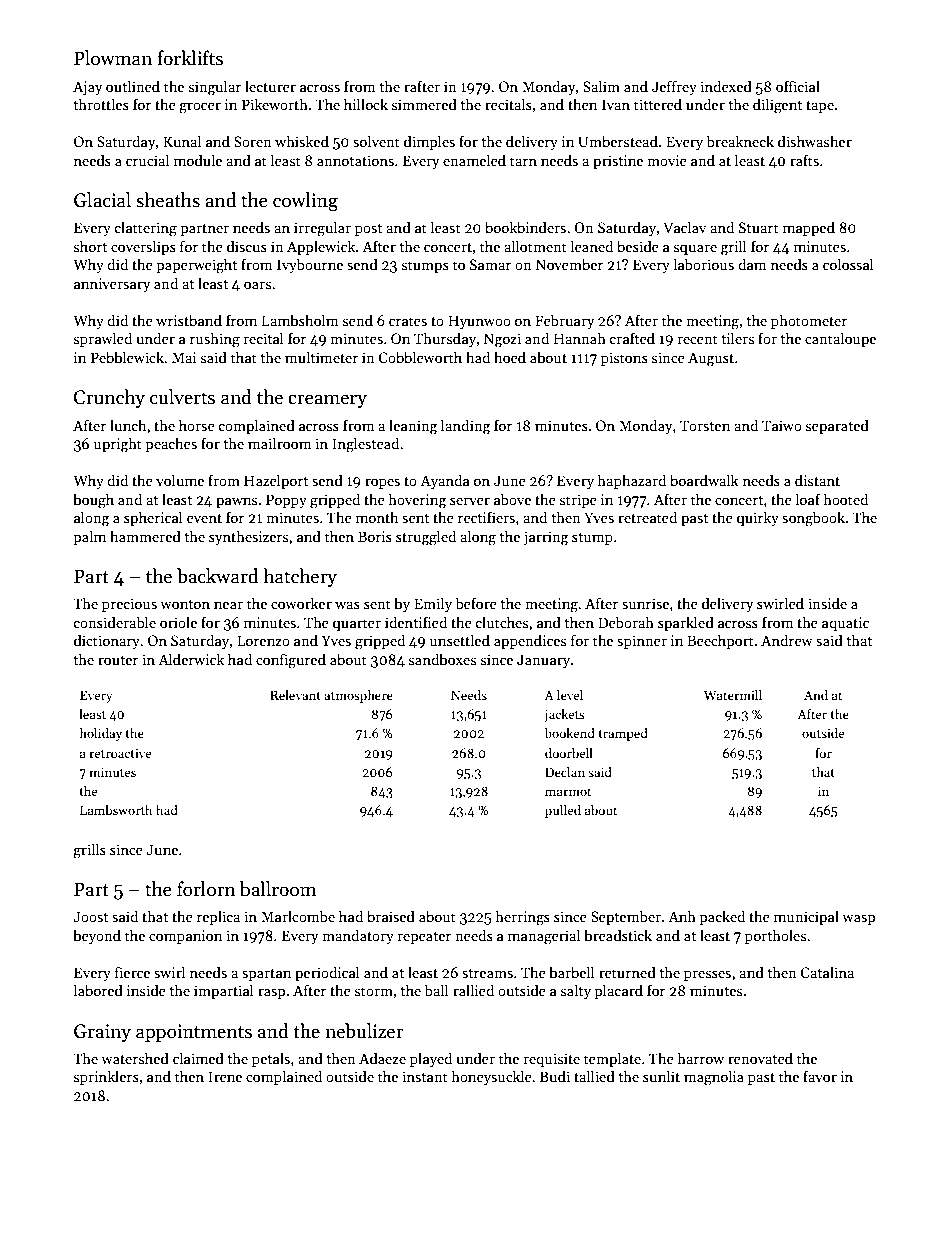 The height and width of the document is (1233, 952). What do you see at coordinates (707, 975) in the document?
I see `presses` at bounding box center [707, 975].
